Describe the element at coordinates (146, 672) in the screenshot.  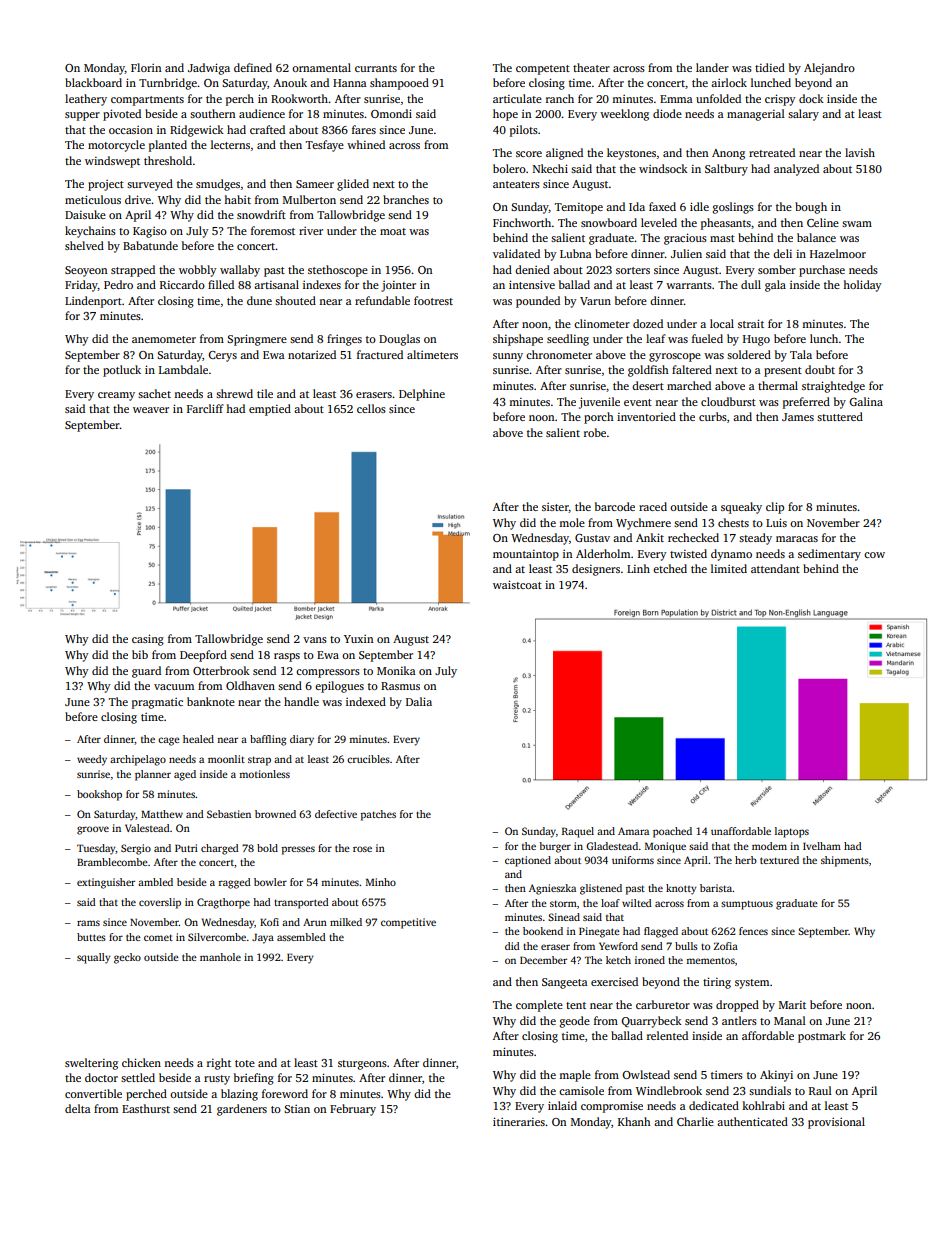
I see `guard` at that location.
